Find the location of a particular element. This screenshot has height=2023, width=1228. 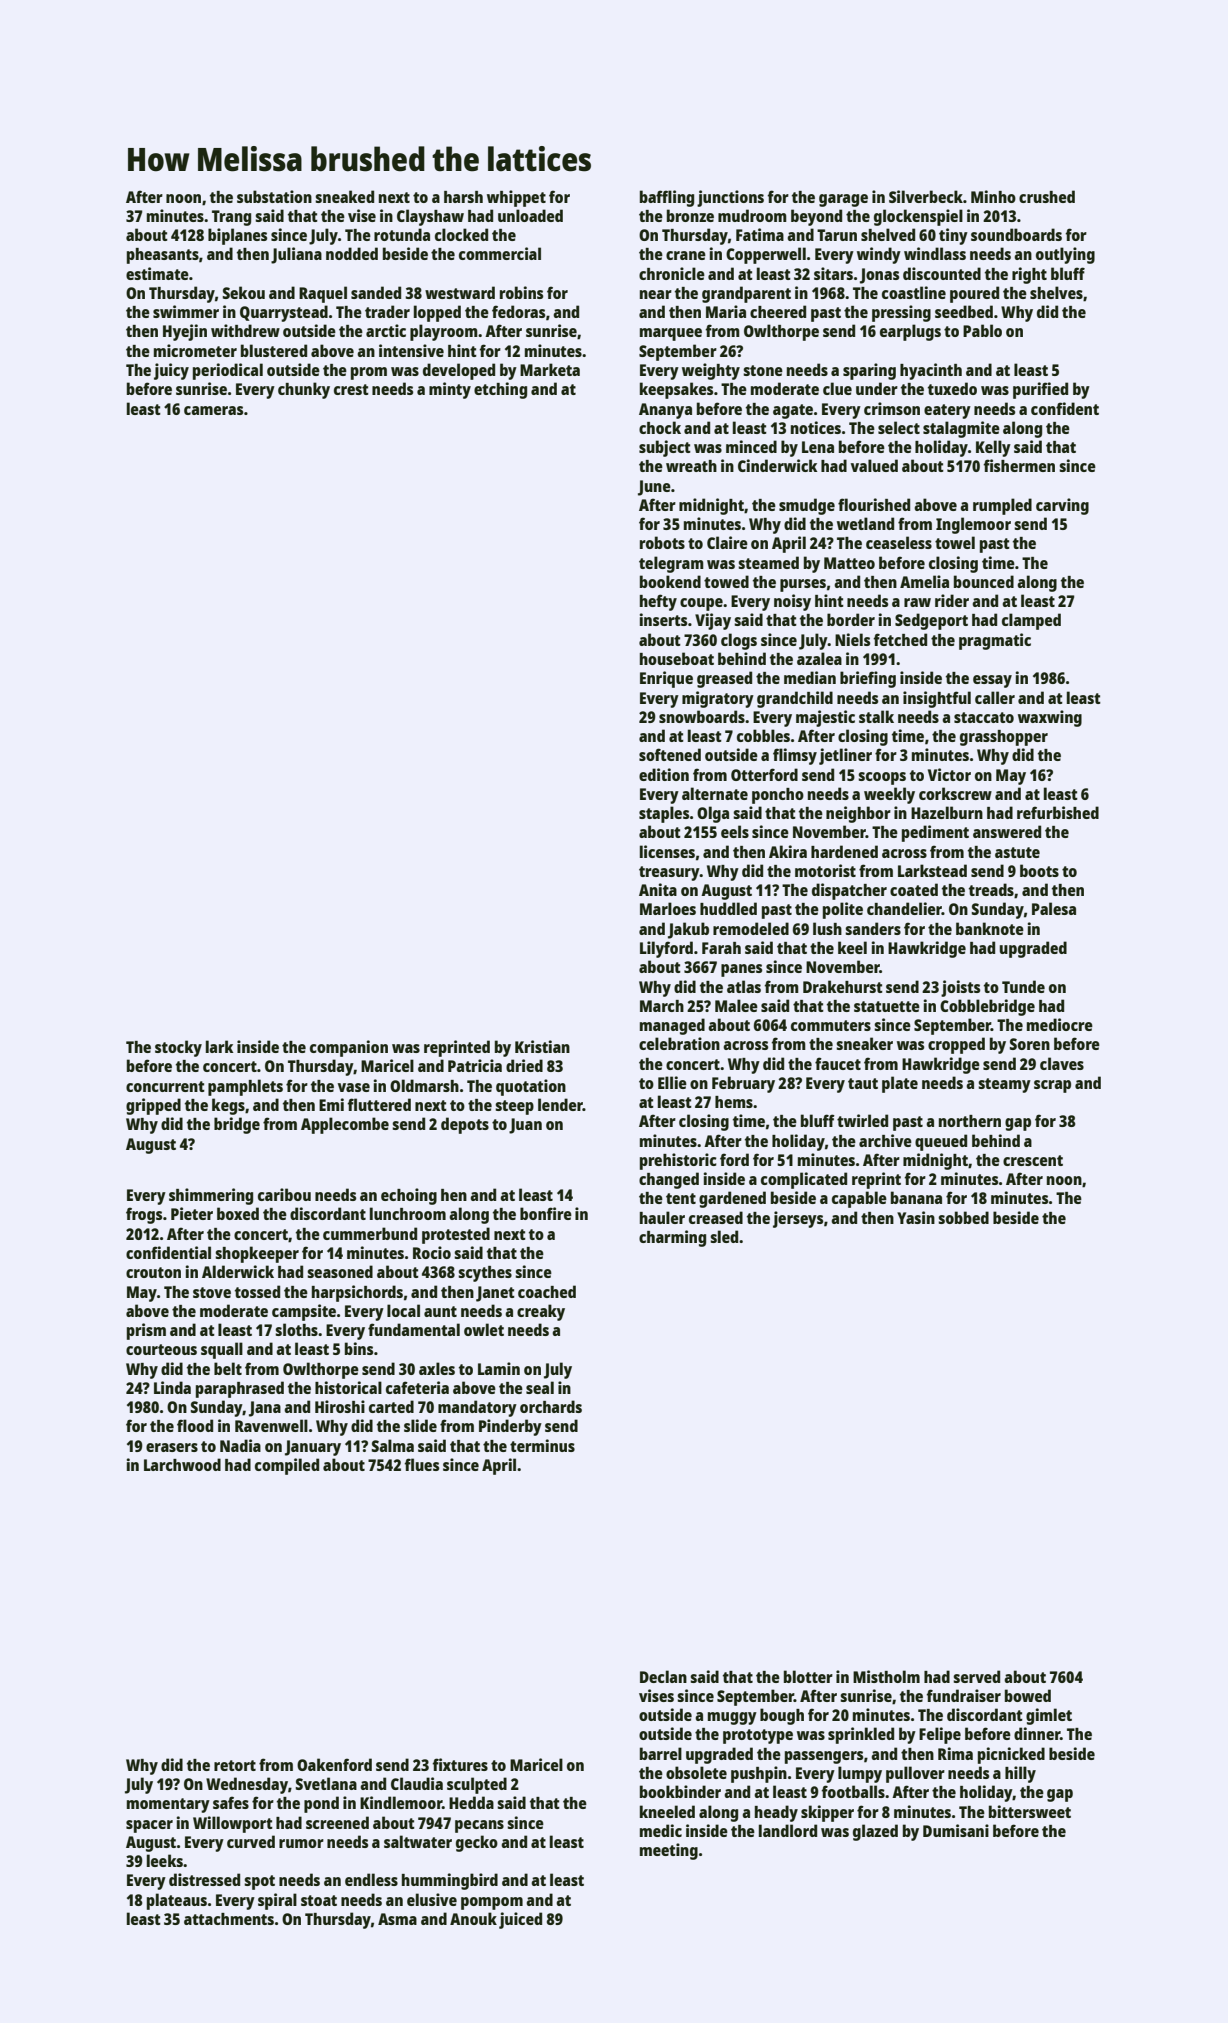

Palesa is located at coordinates (1054, 908).
